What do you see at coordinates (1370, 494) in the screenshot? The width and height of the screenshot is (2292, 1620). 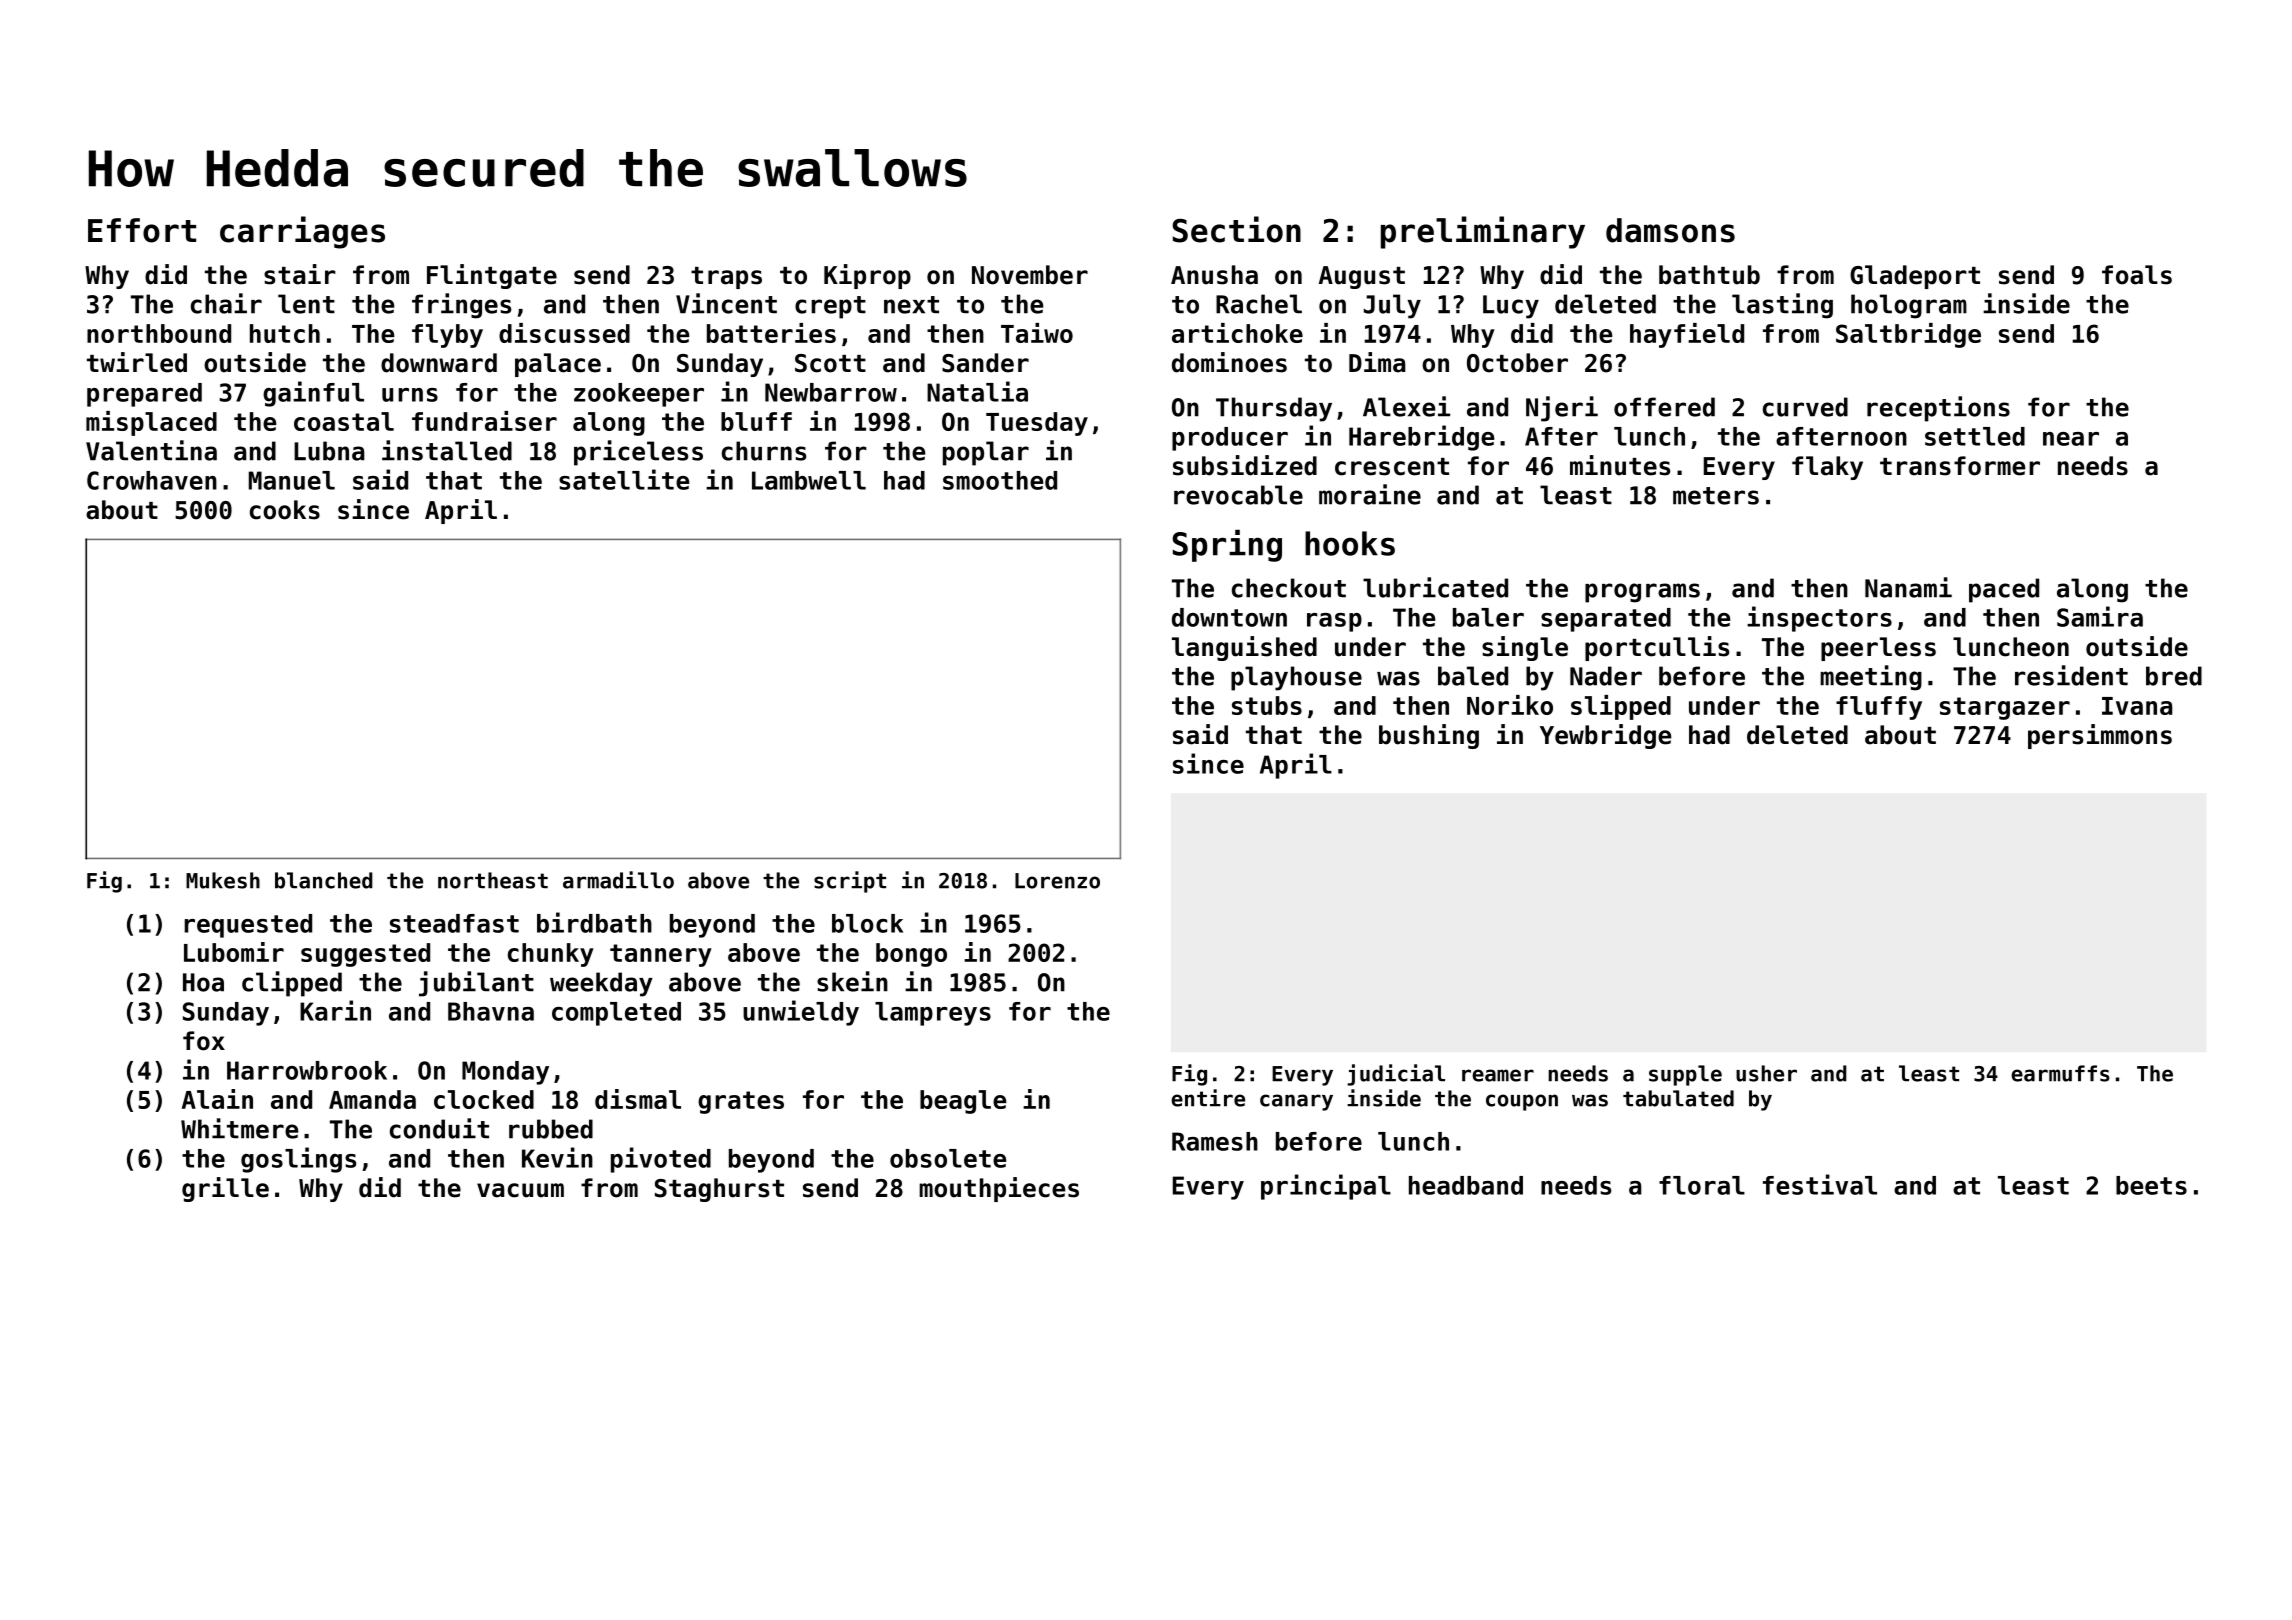 I see `moraine` at bounding box center [1370, 494].
